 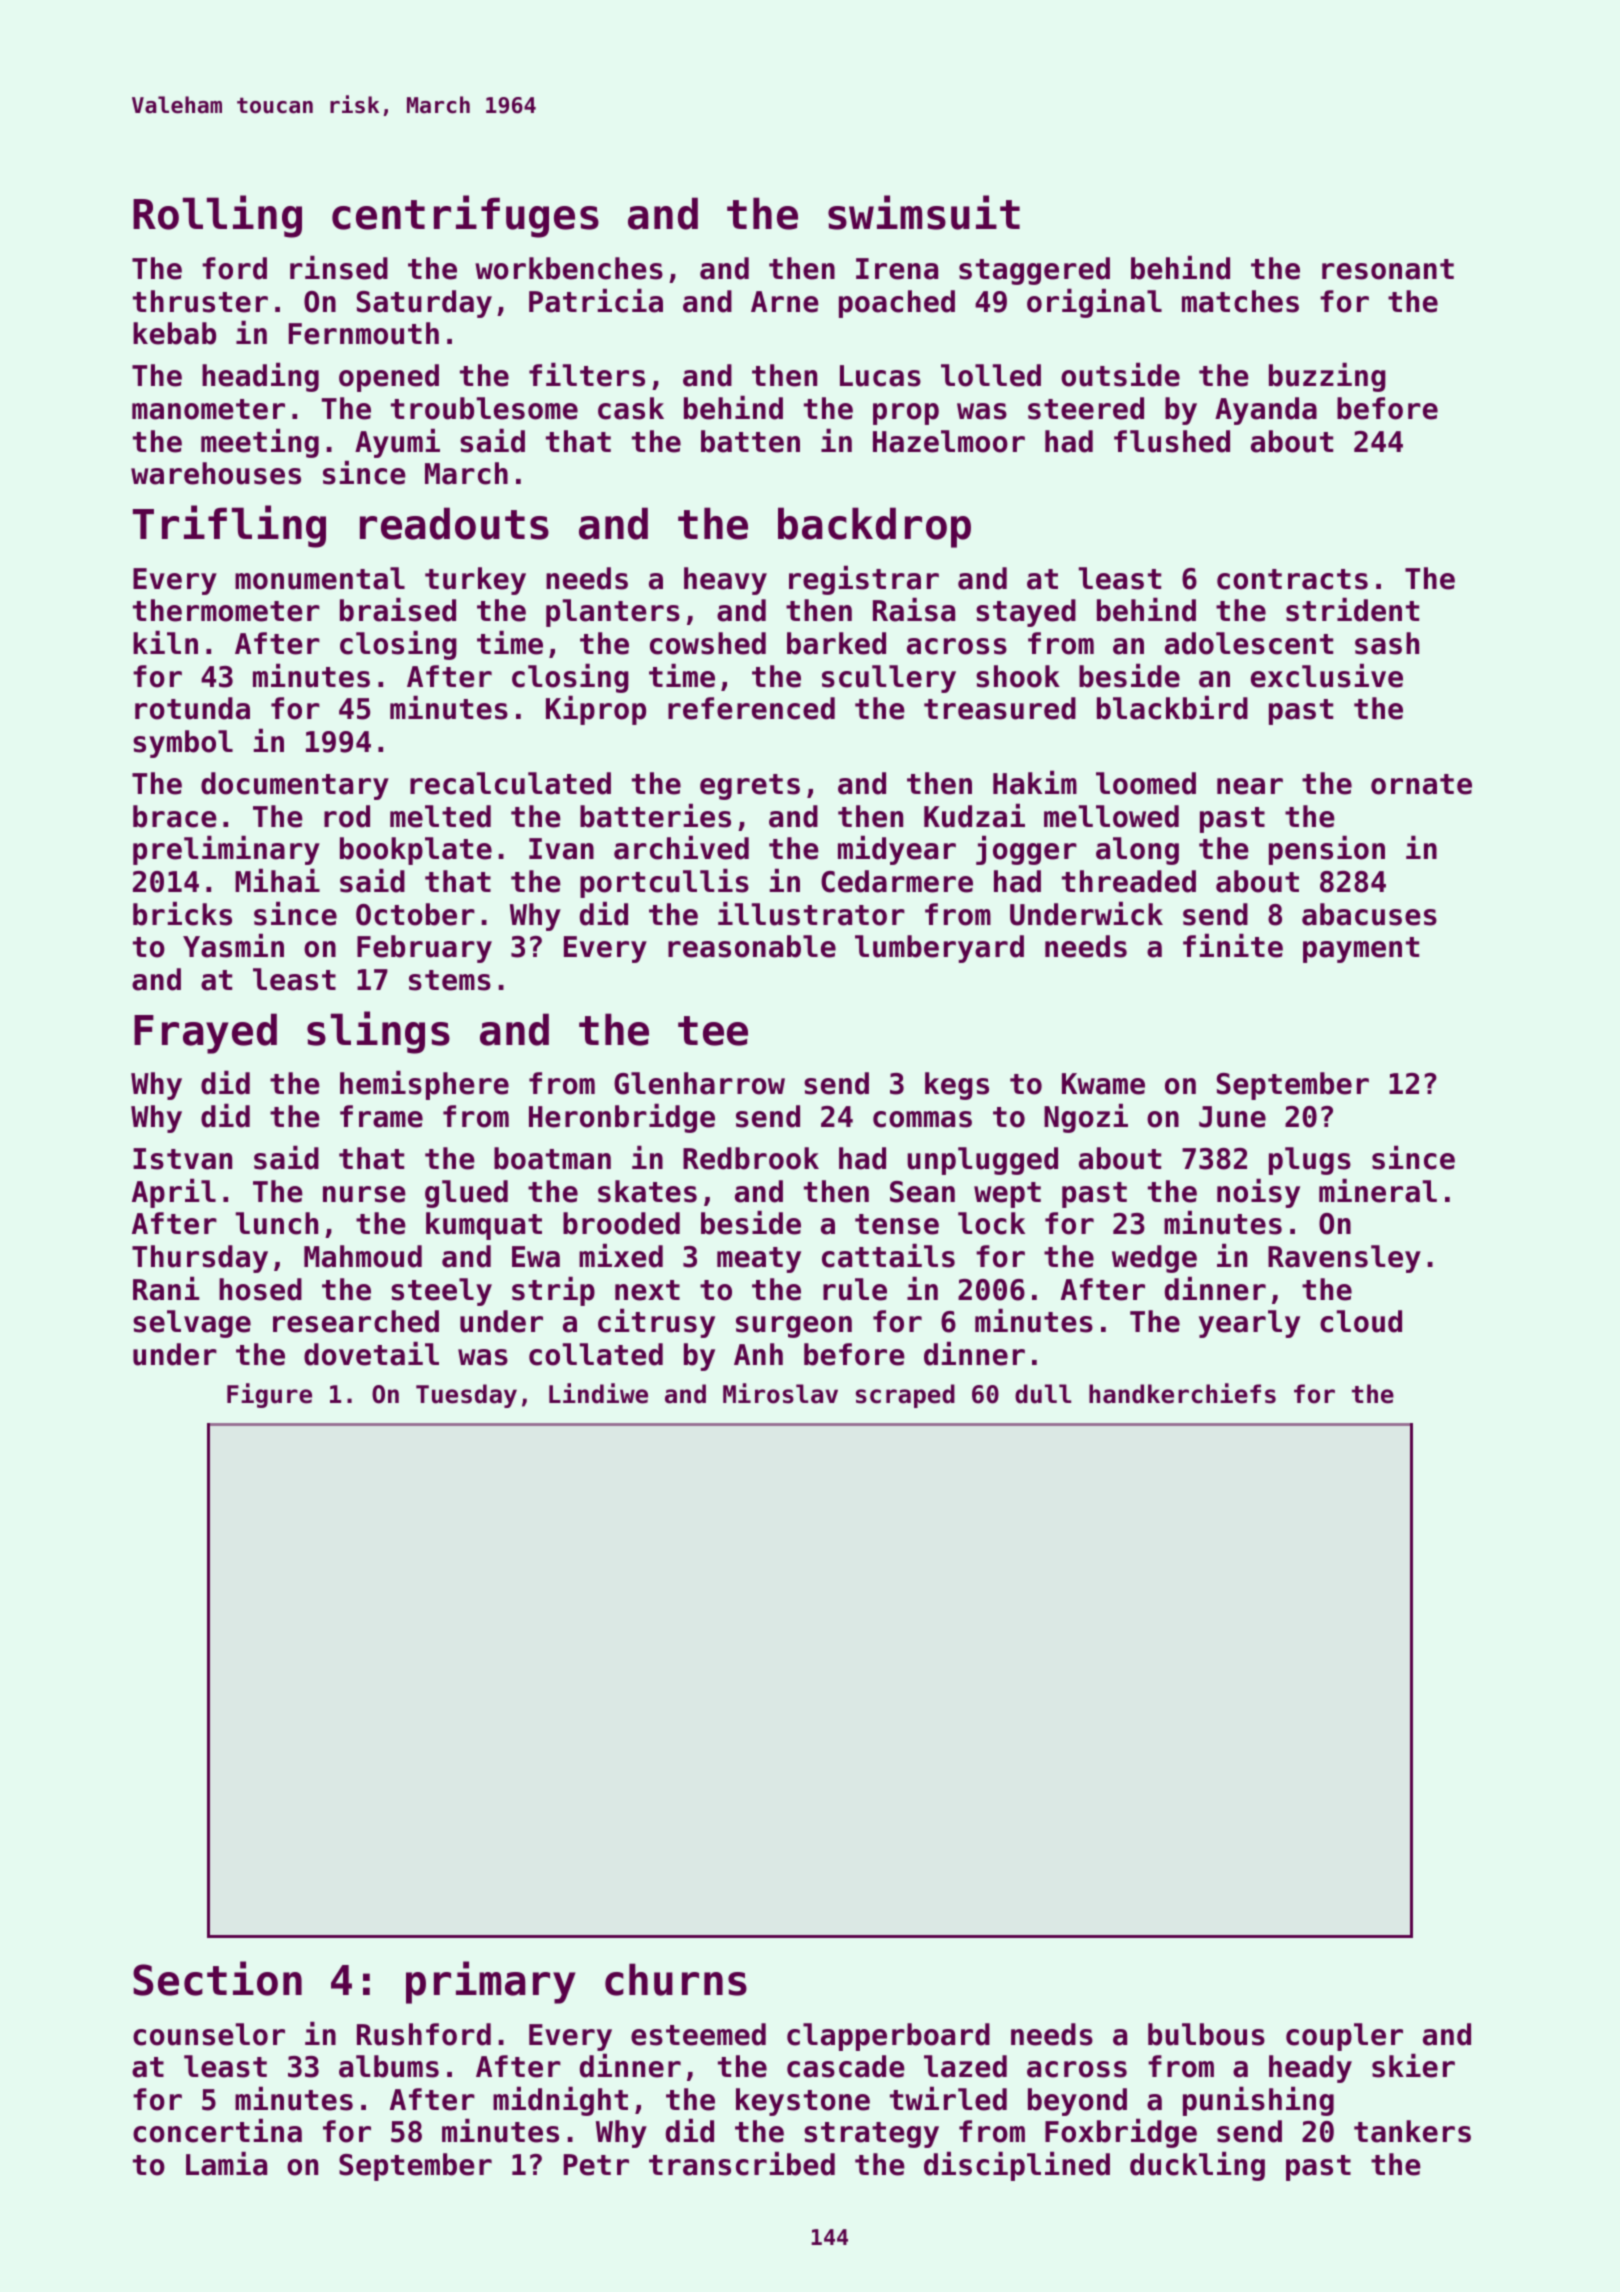 I want to click on churns, so click(x=676, y=1979).
